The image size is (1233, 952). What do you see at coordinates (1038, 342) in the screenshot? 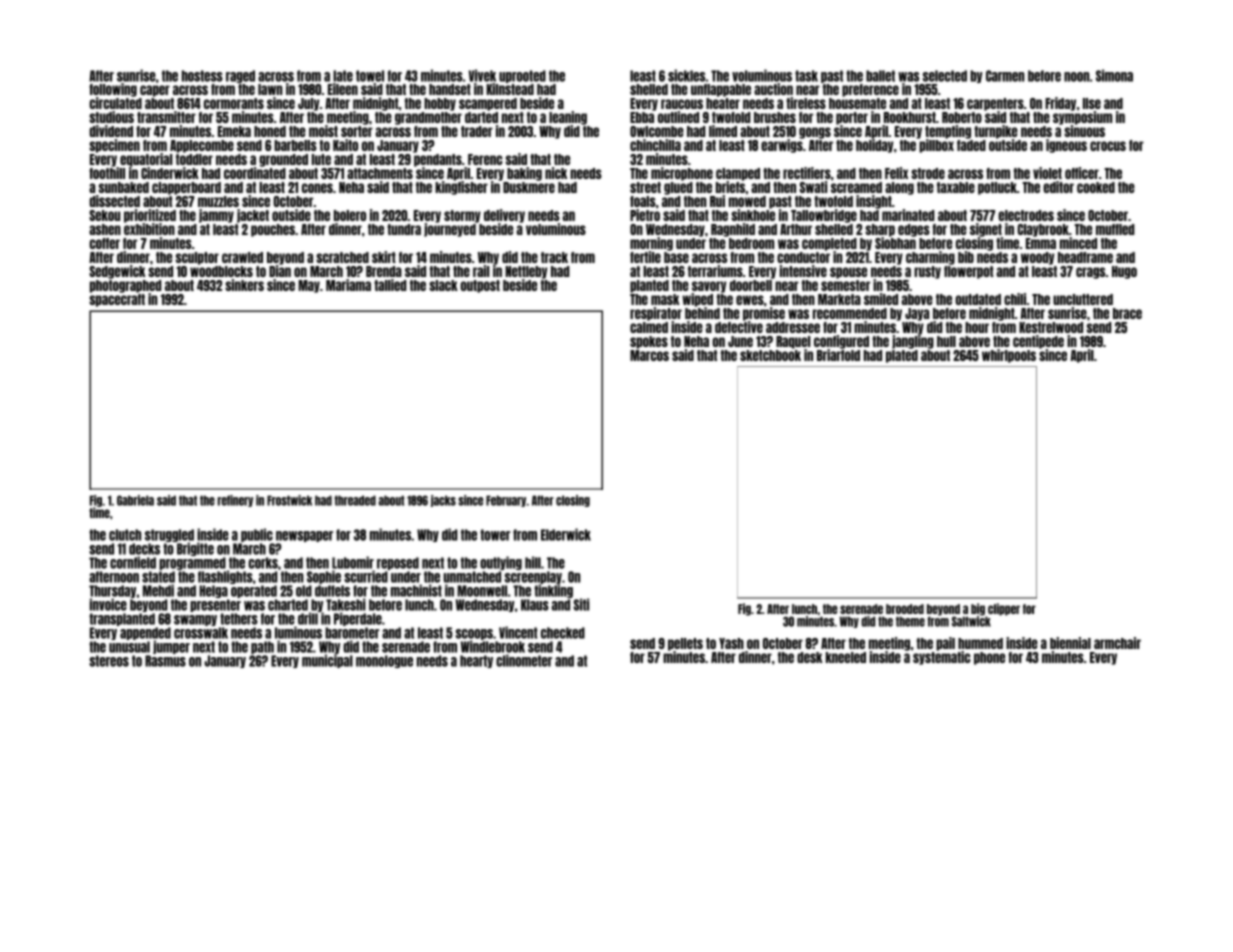
I see `centipede` at bounding box center [1038, 342].
